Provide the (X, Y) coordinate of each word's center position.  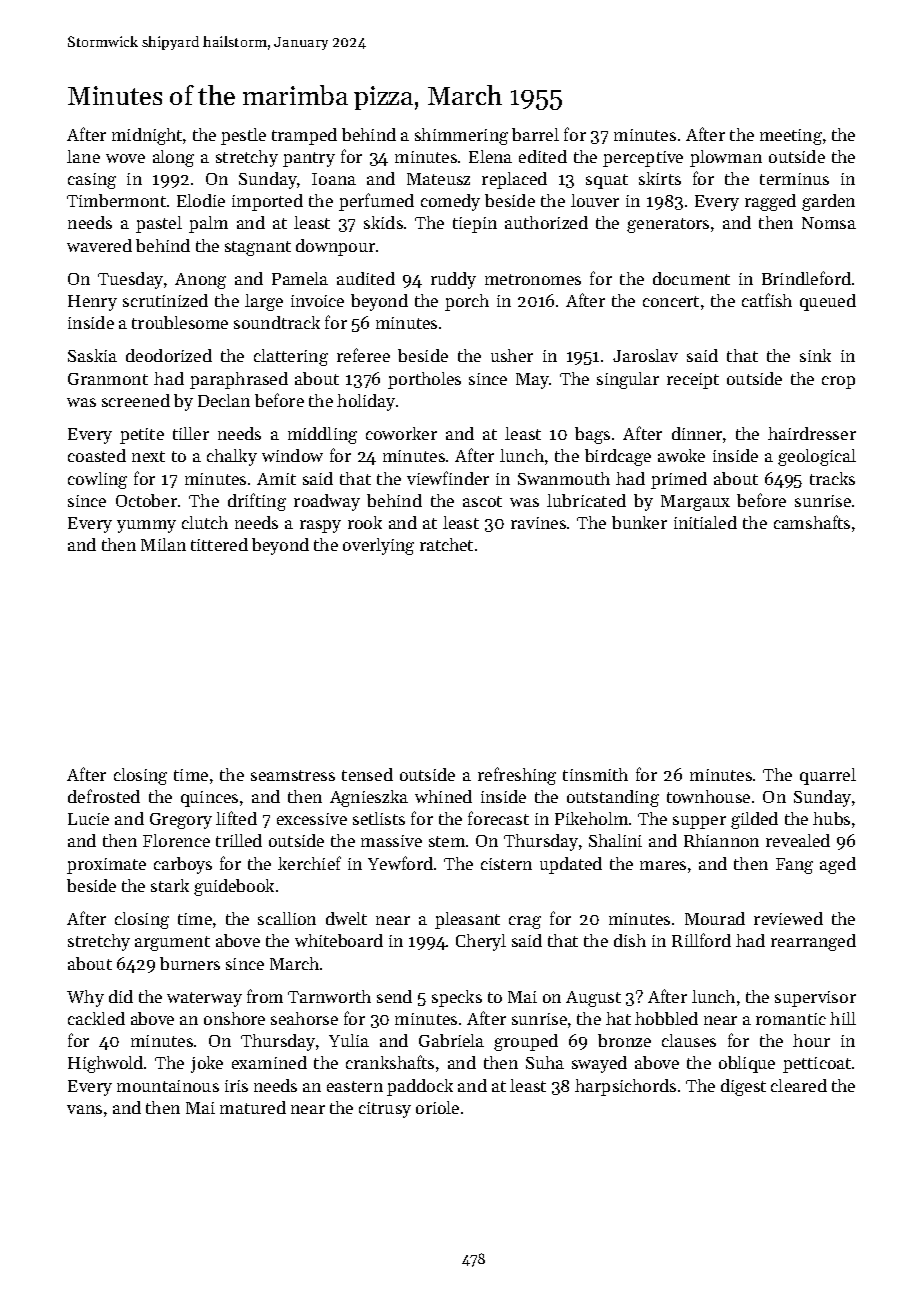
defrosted (104, 796)
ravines (538, 523)
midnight (147, 136)
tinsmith (595, 774)
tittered (219, 544)
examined (269, 1062)
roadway (327, 502)
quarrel (828, 776)
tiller (191, 433)
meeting (791, 137)
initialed (705, 522)
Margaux (695, 503)
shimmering (461, 136)
